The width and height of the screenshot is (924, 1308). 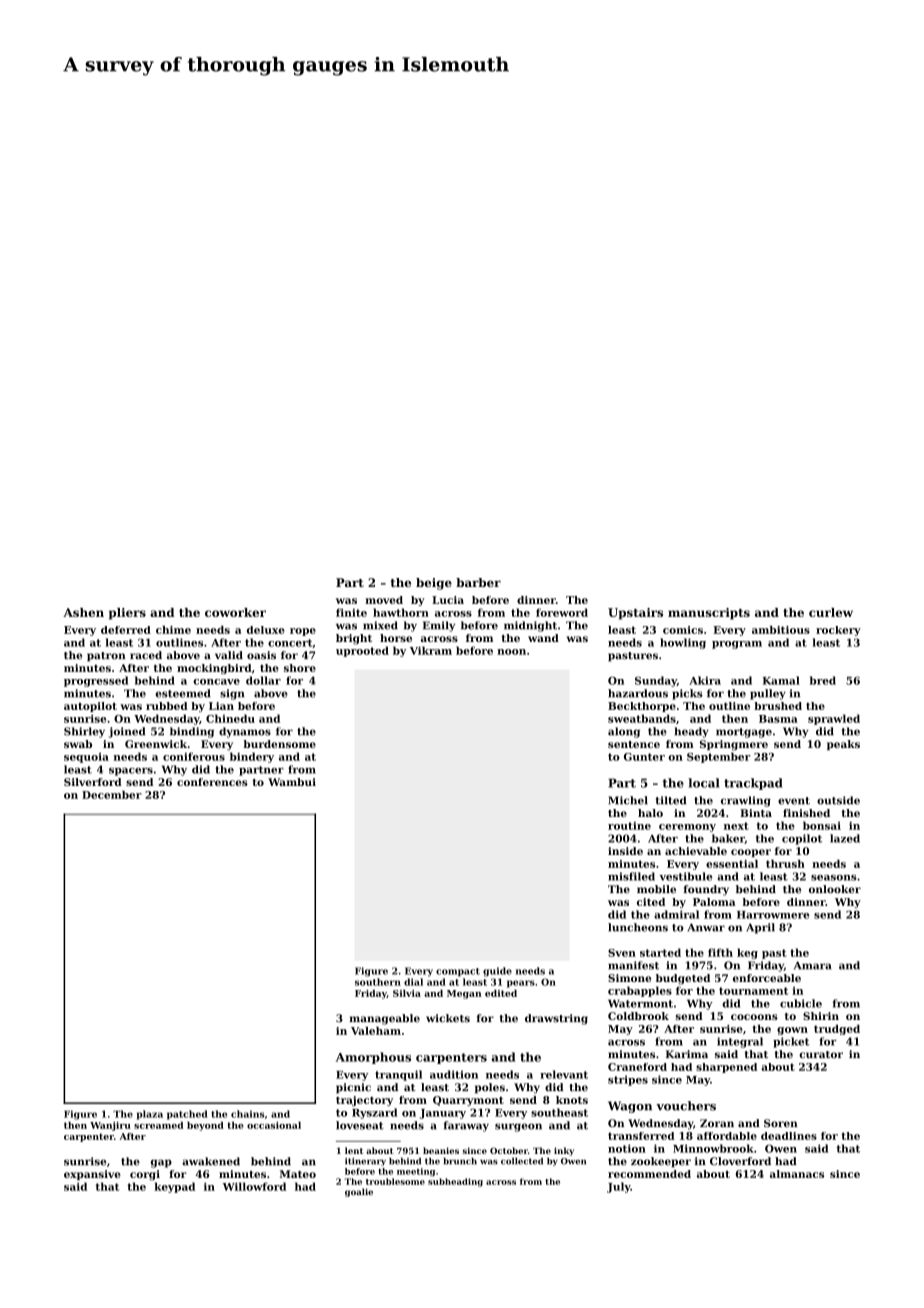 What do you see at coordinates (556, 1019) in the screenshot?
I see `drawstring` at bounding box center [556, 1019].
